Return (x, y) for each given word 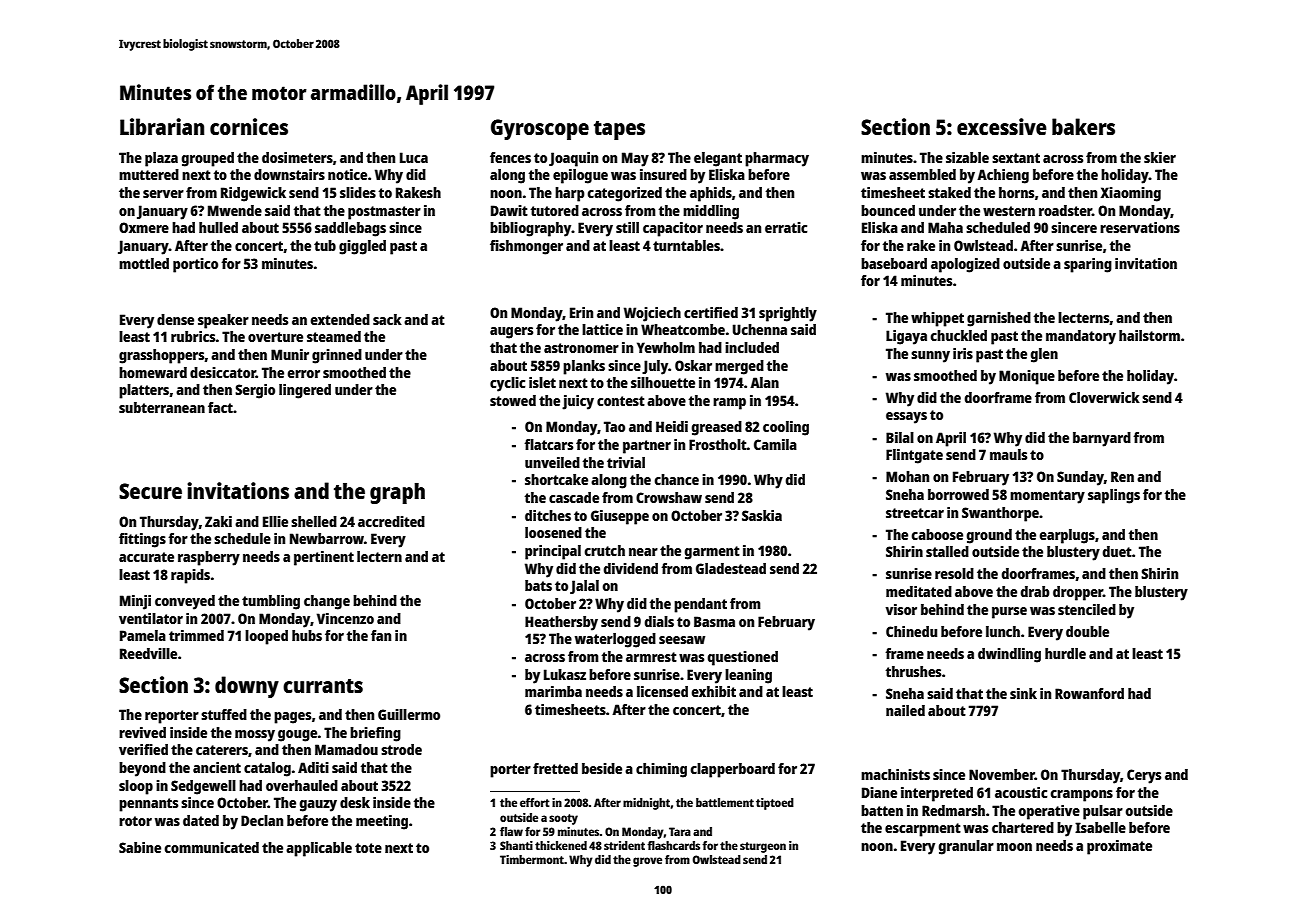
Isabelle (1100, 827)
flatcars (548, 444)
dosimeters (297, 157)
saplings (1114, 496)
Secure (150, 491)
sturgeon (763, 847)
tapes (619, 130)
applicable (319, 849)
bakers (1083, 126)
